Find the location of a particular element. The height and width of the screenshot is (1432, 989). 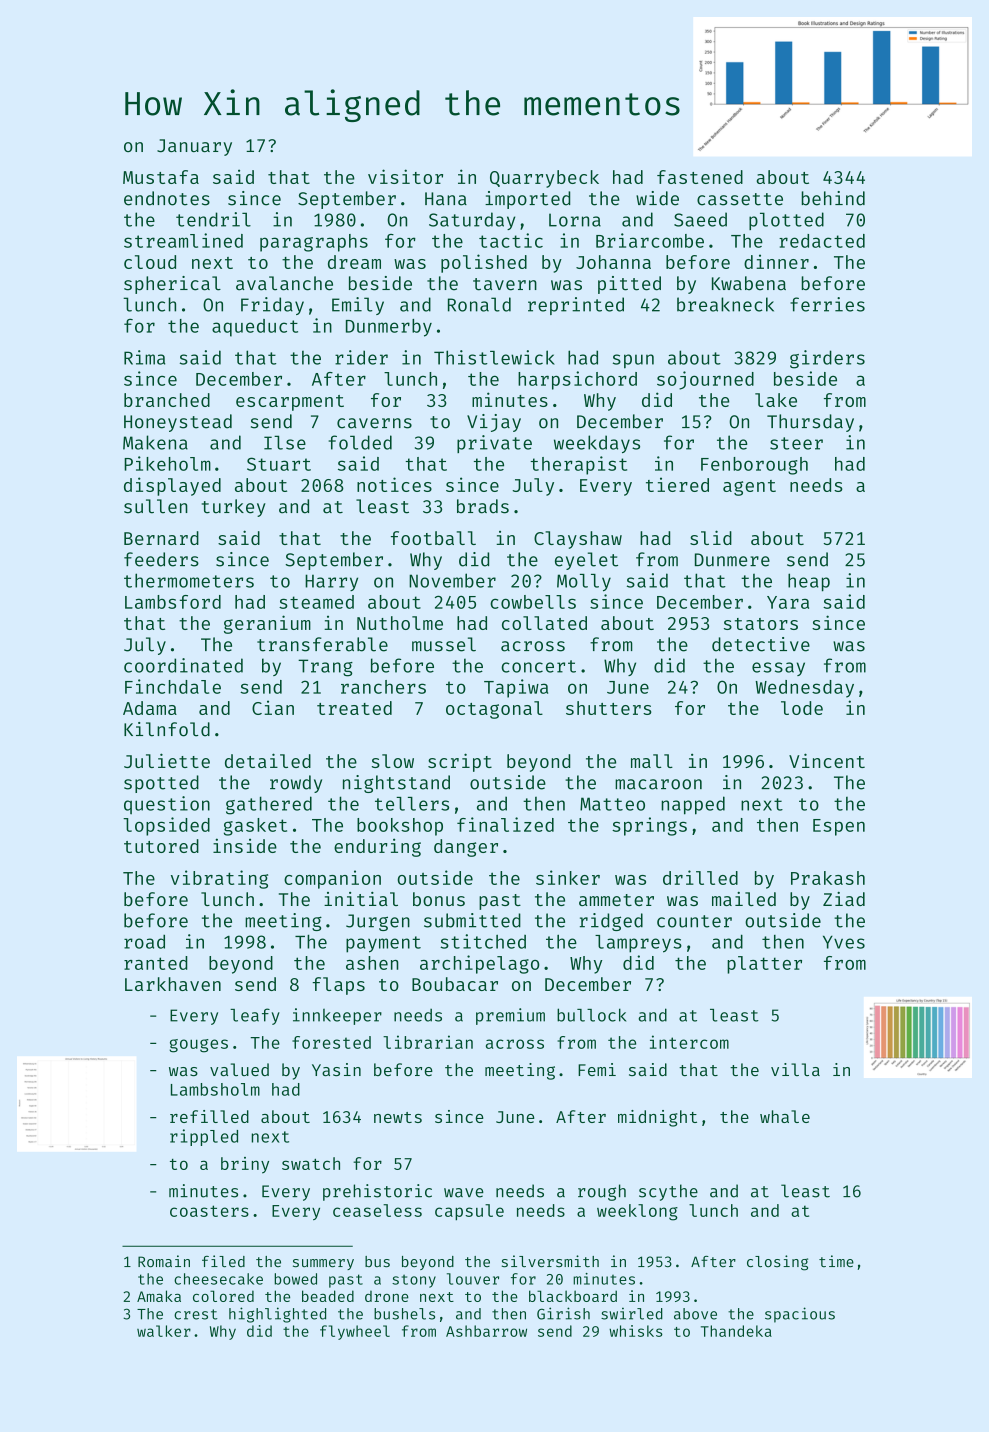

agent is located at coordinates (749, 488).
